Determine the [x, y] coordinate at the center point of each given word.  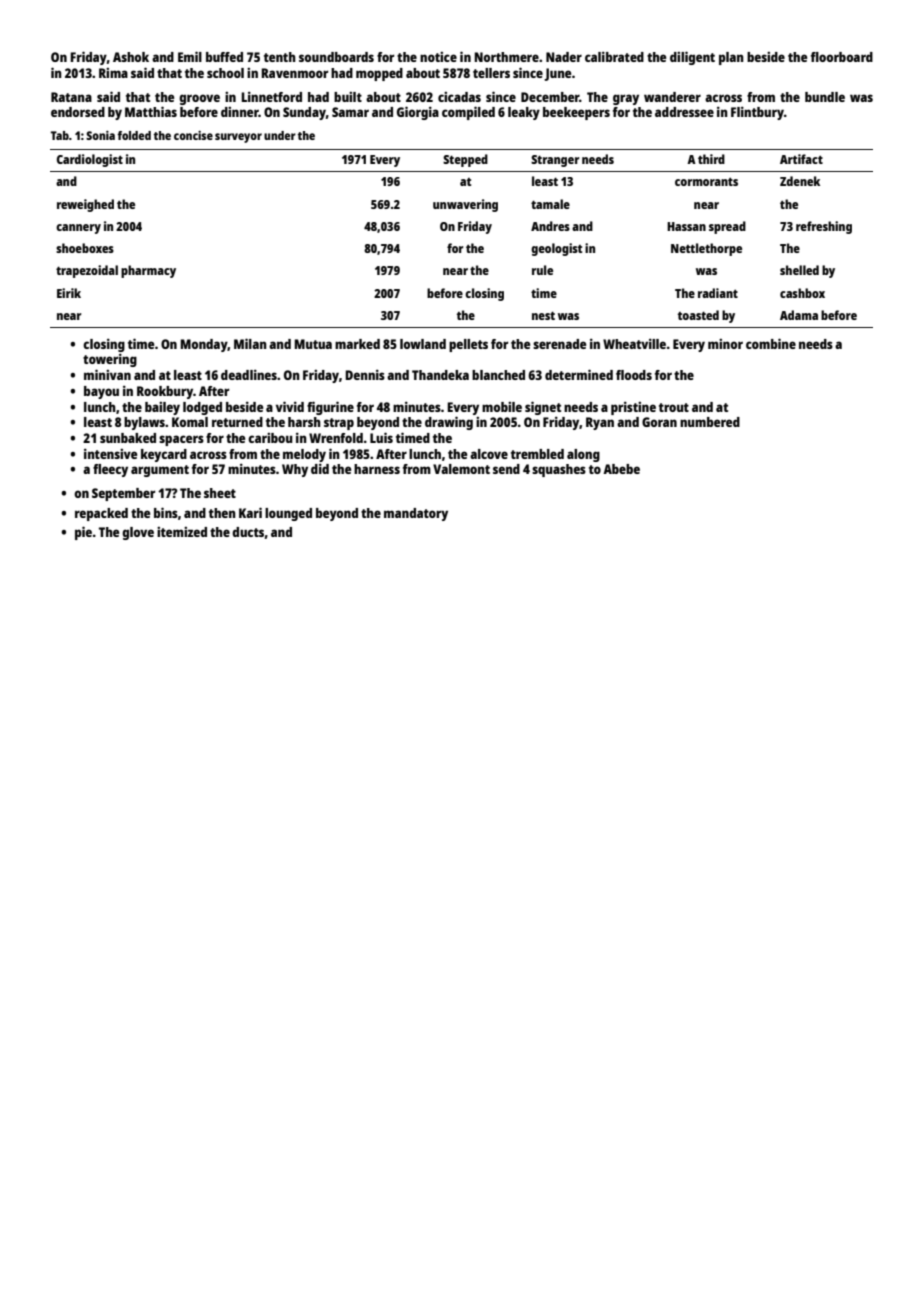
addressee [684, 112]
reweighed [85, 205]
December [550, 97]
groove [199, 99]
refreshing [824, 227]
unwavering [465, 205]
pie [83, 533]
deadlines [249, 374]
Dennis [365, 374]
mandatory [416, 514]
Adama [799, 315]
